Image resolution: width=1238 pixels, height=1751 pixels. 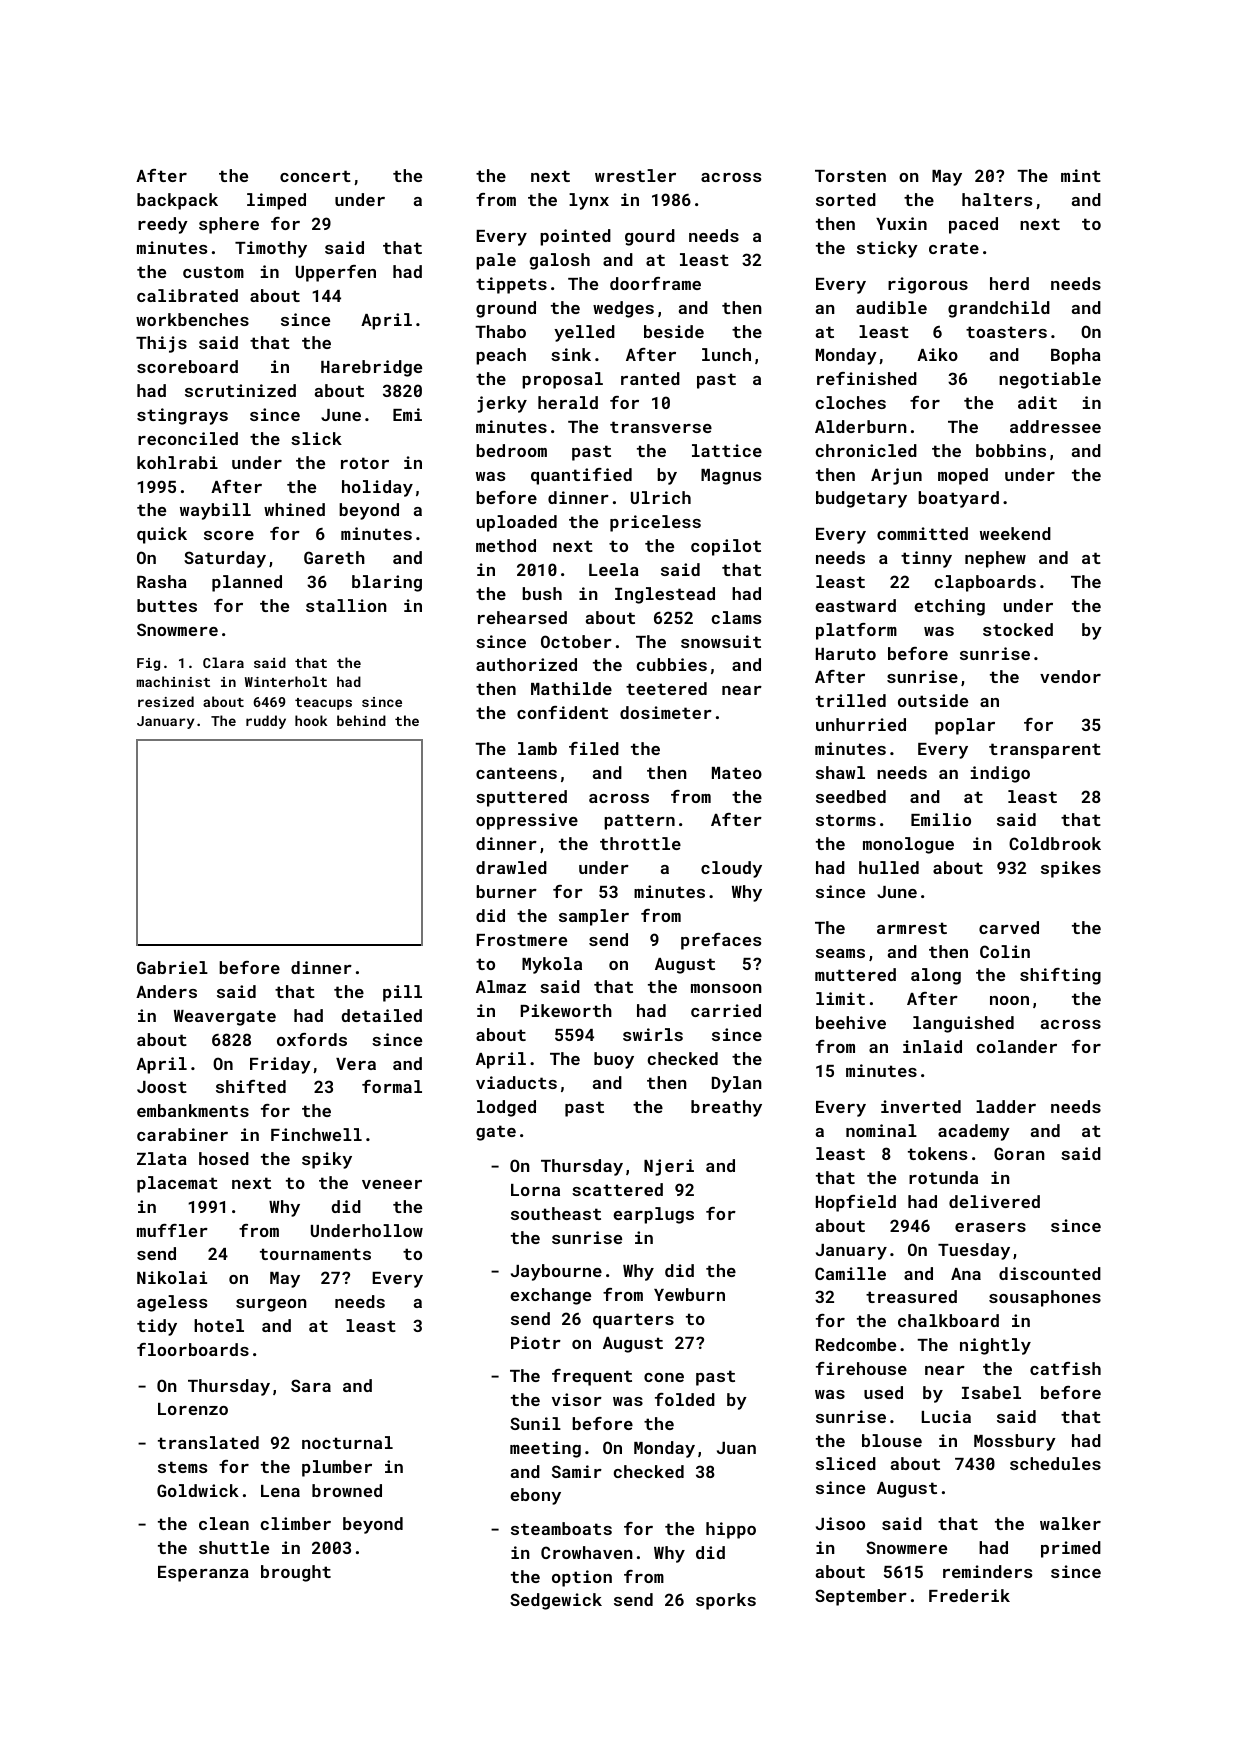 What do you see at coordinates (1081, 175) in the image?
I see `mint` at bounding box center [1081, 175].
